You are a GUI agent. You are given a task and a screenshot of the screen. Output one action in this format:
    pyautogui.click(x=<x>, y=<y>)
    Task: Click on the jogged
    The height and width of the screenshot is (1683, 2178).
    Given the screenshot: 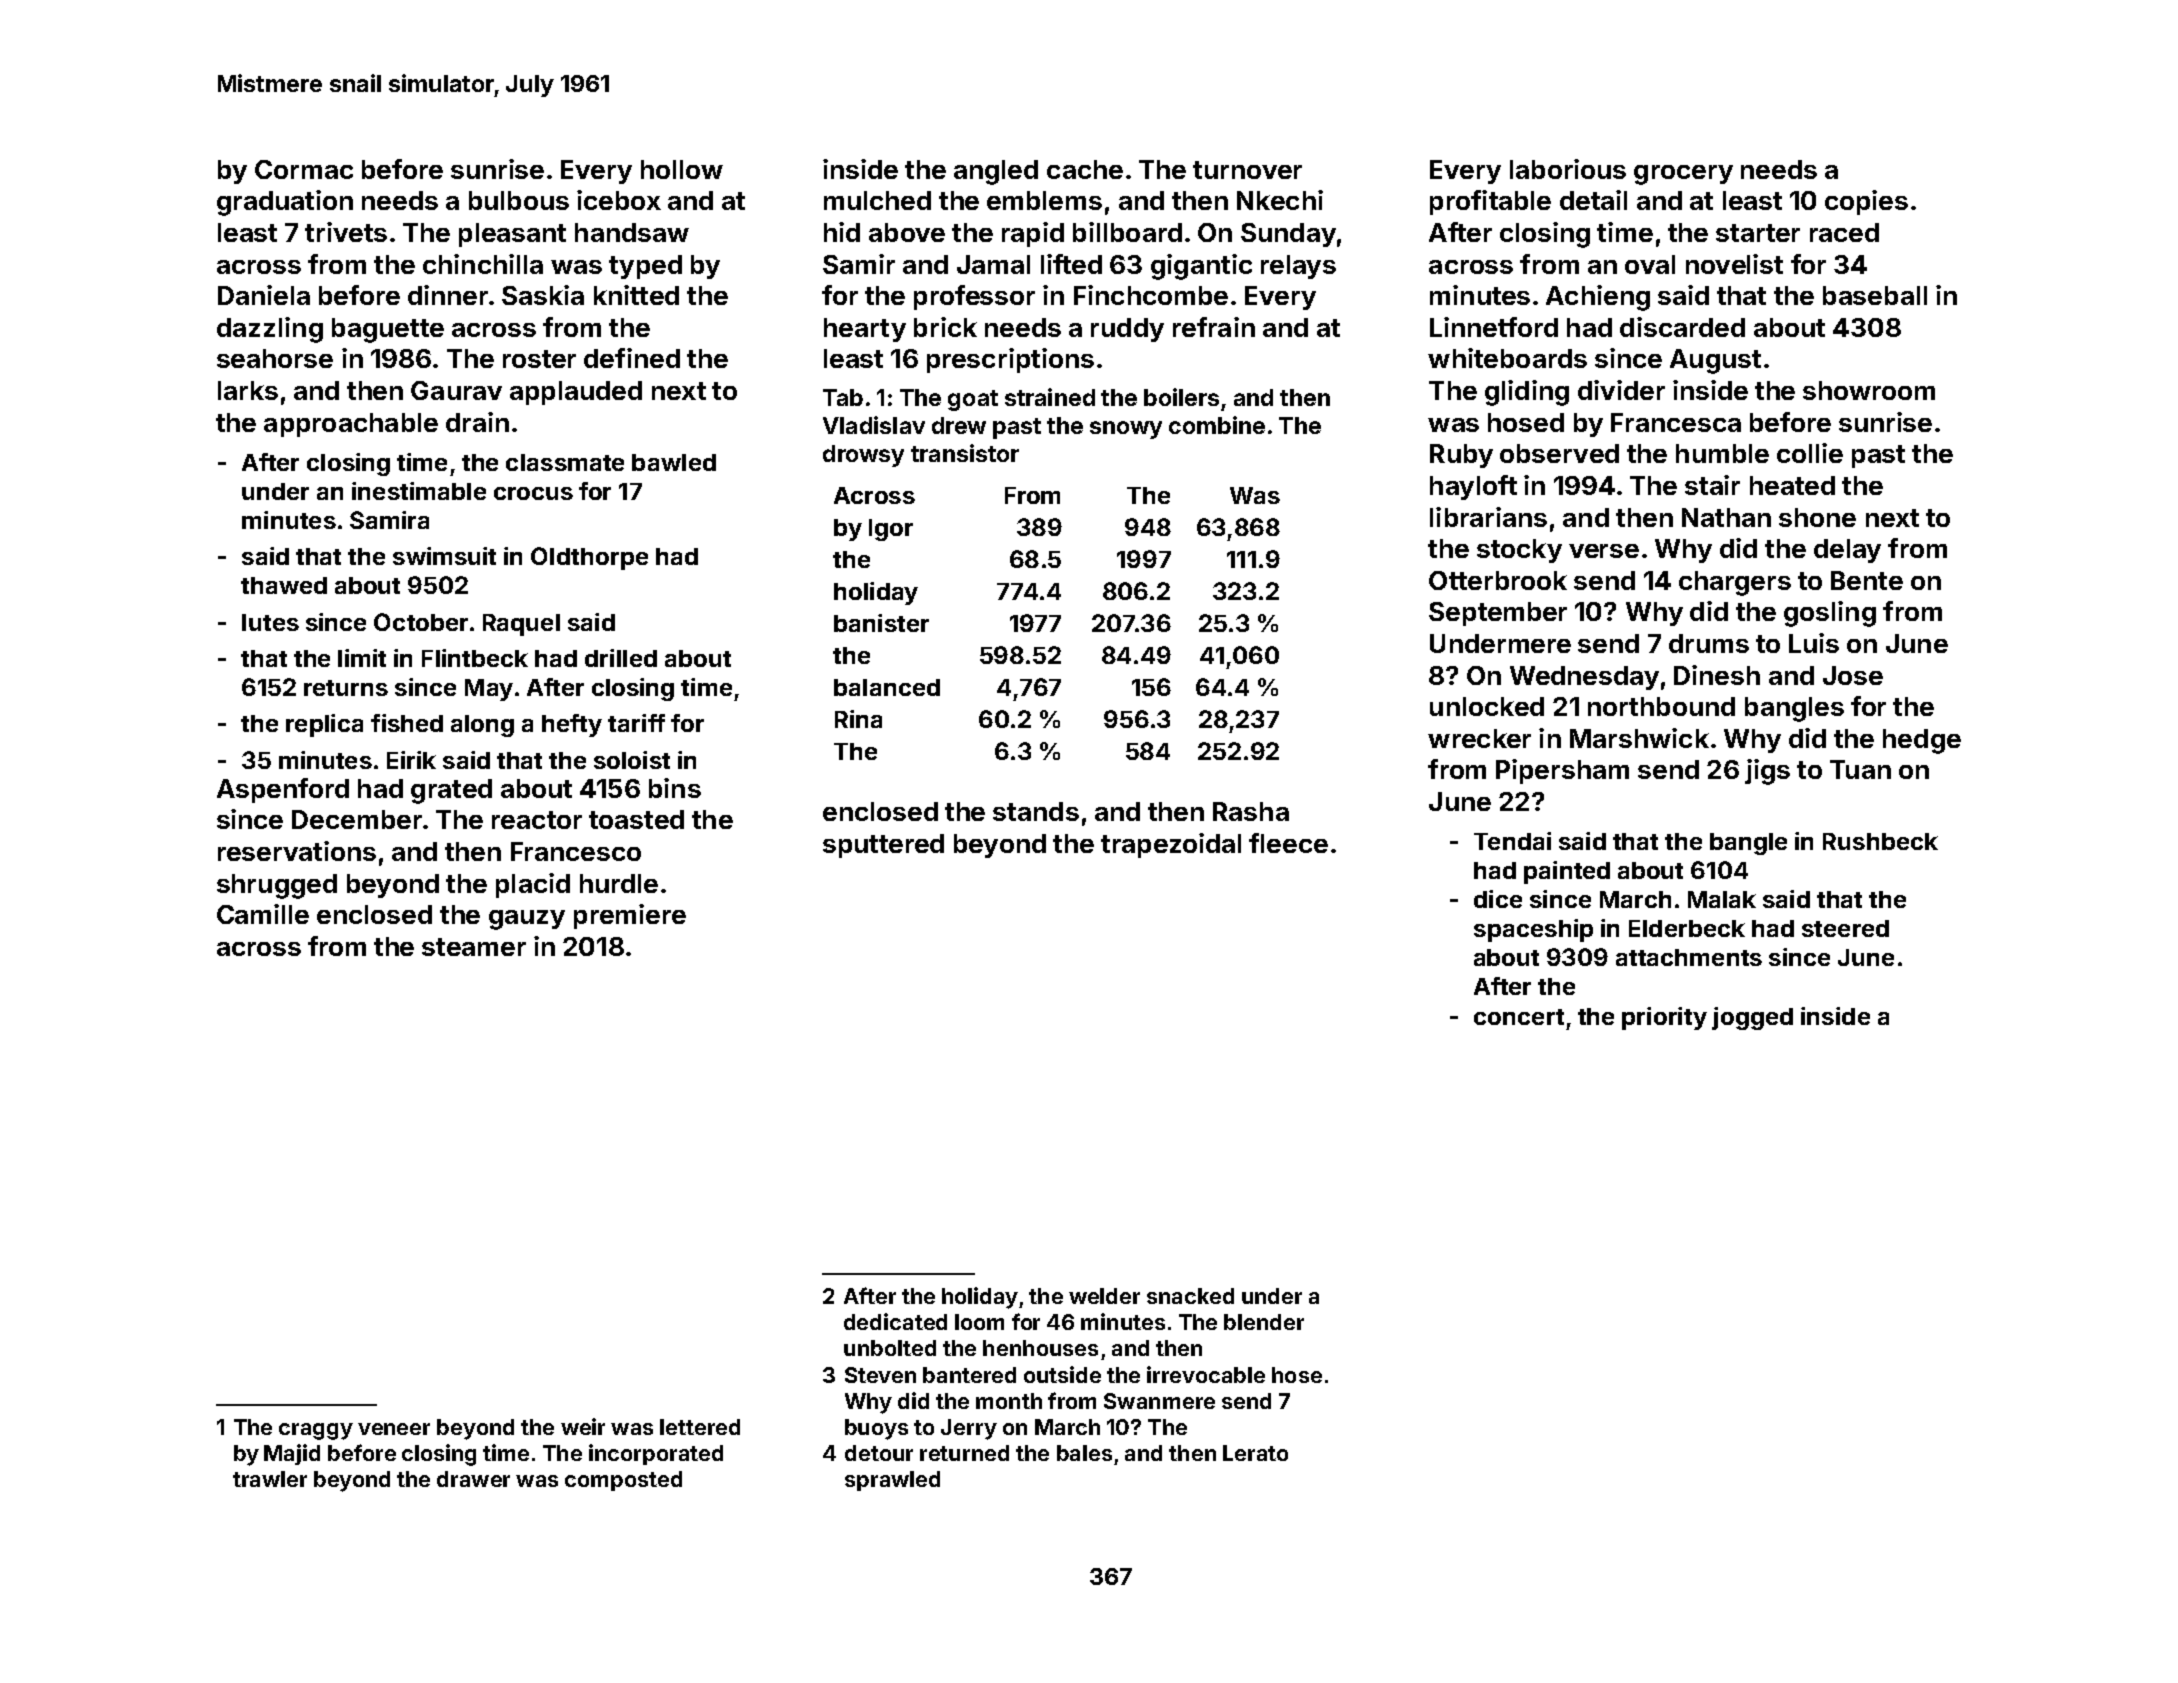 What is the action you would take?
    pyautogui.click(x=1752, y=1018)
